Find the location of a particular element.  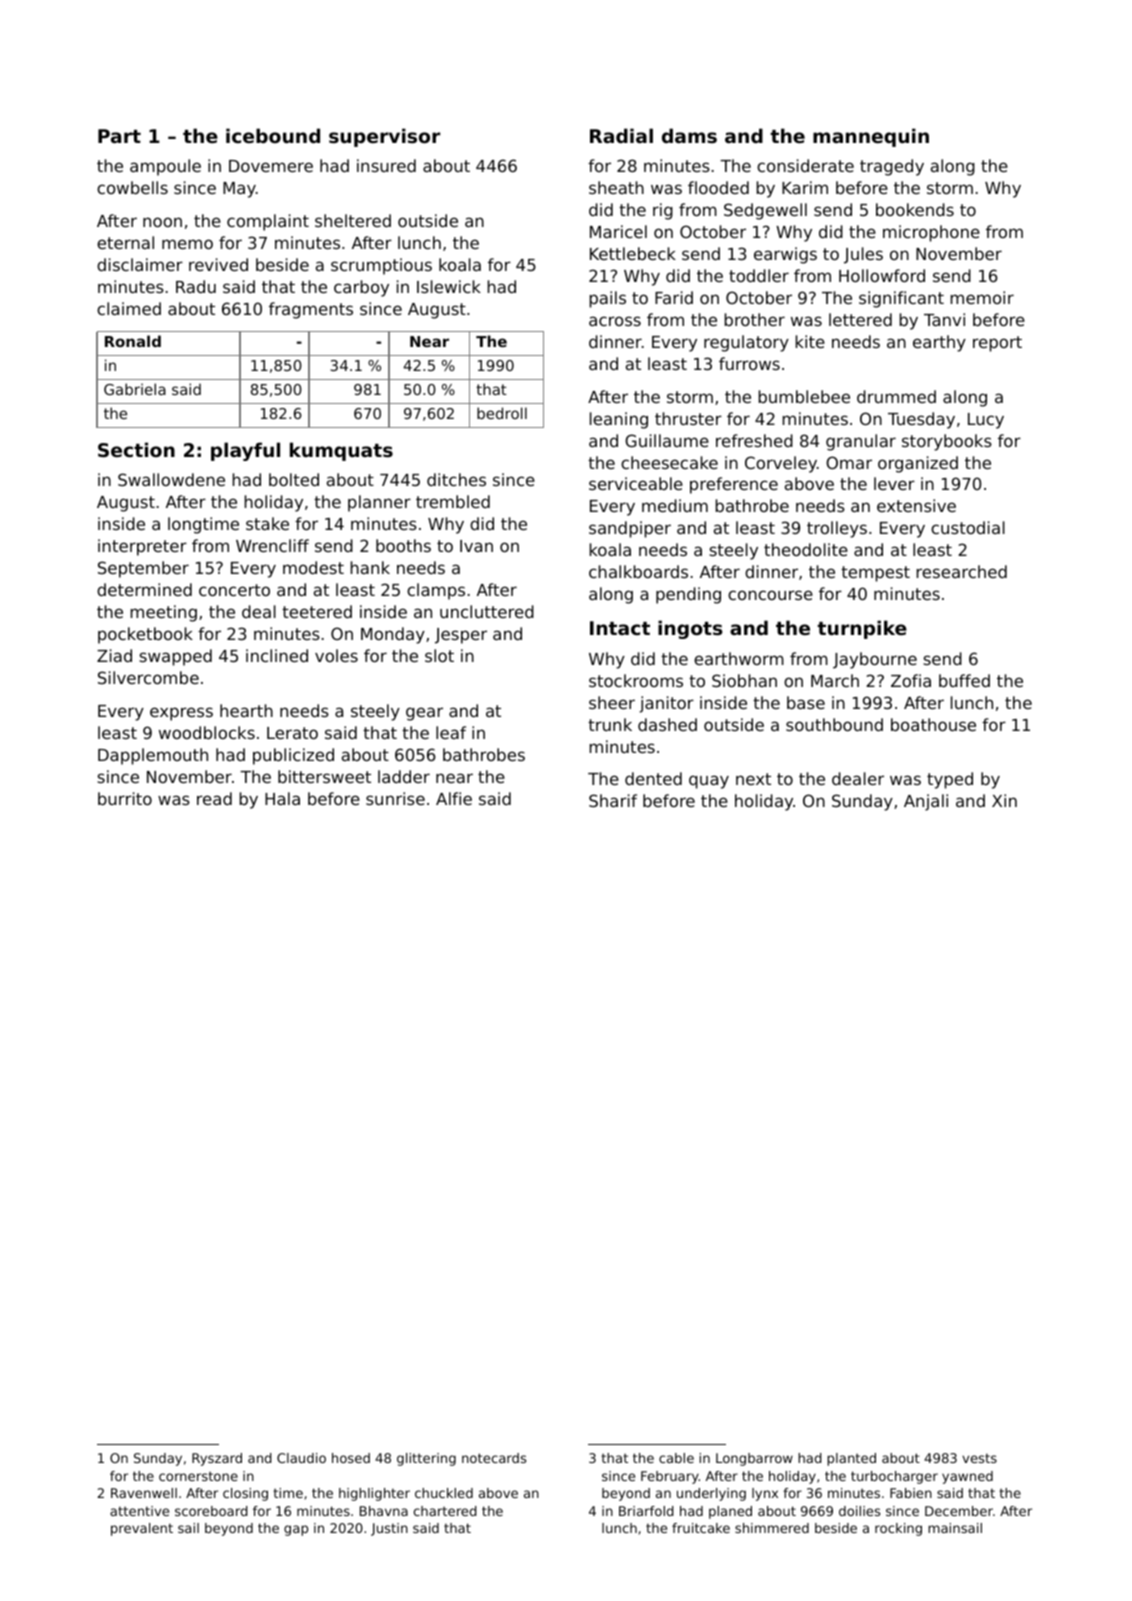

vests is located at coordinates (979, 1458).
